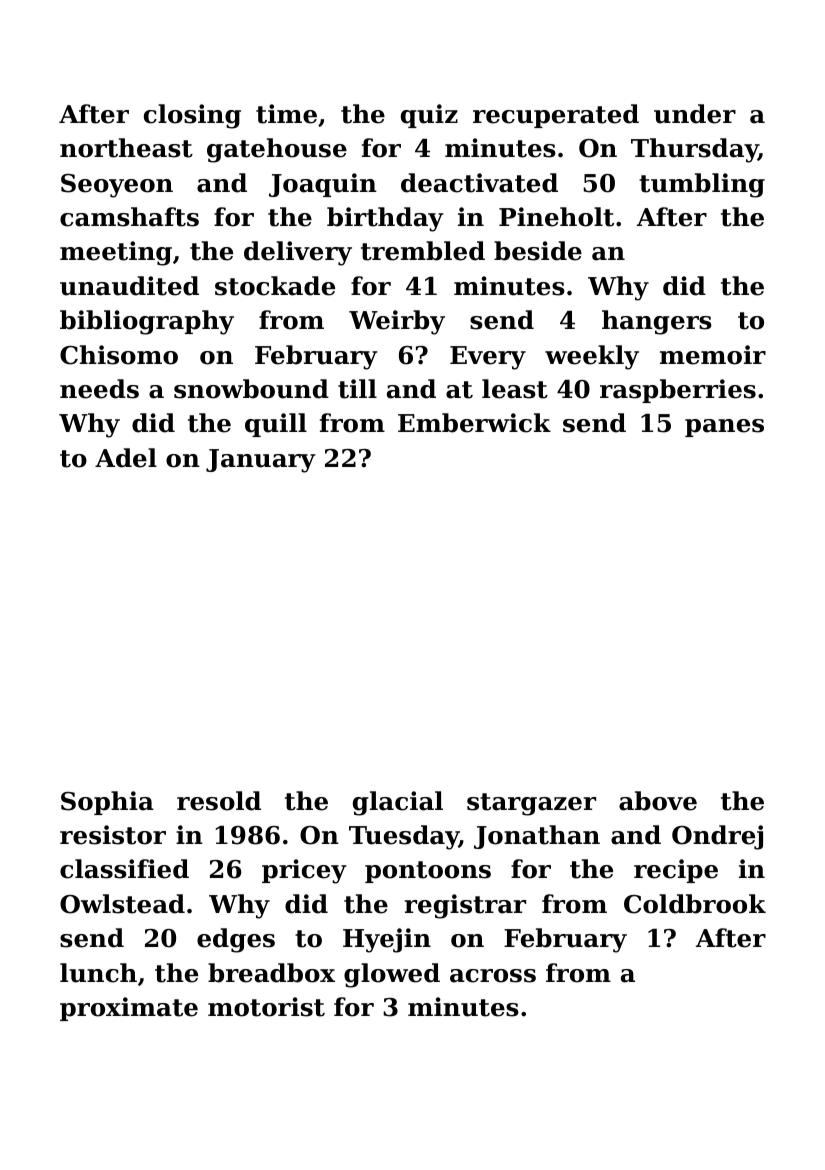  I want to click on closing, so click(192, 116).
